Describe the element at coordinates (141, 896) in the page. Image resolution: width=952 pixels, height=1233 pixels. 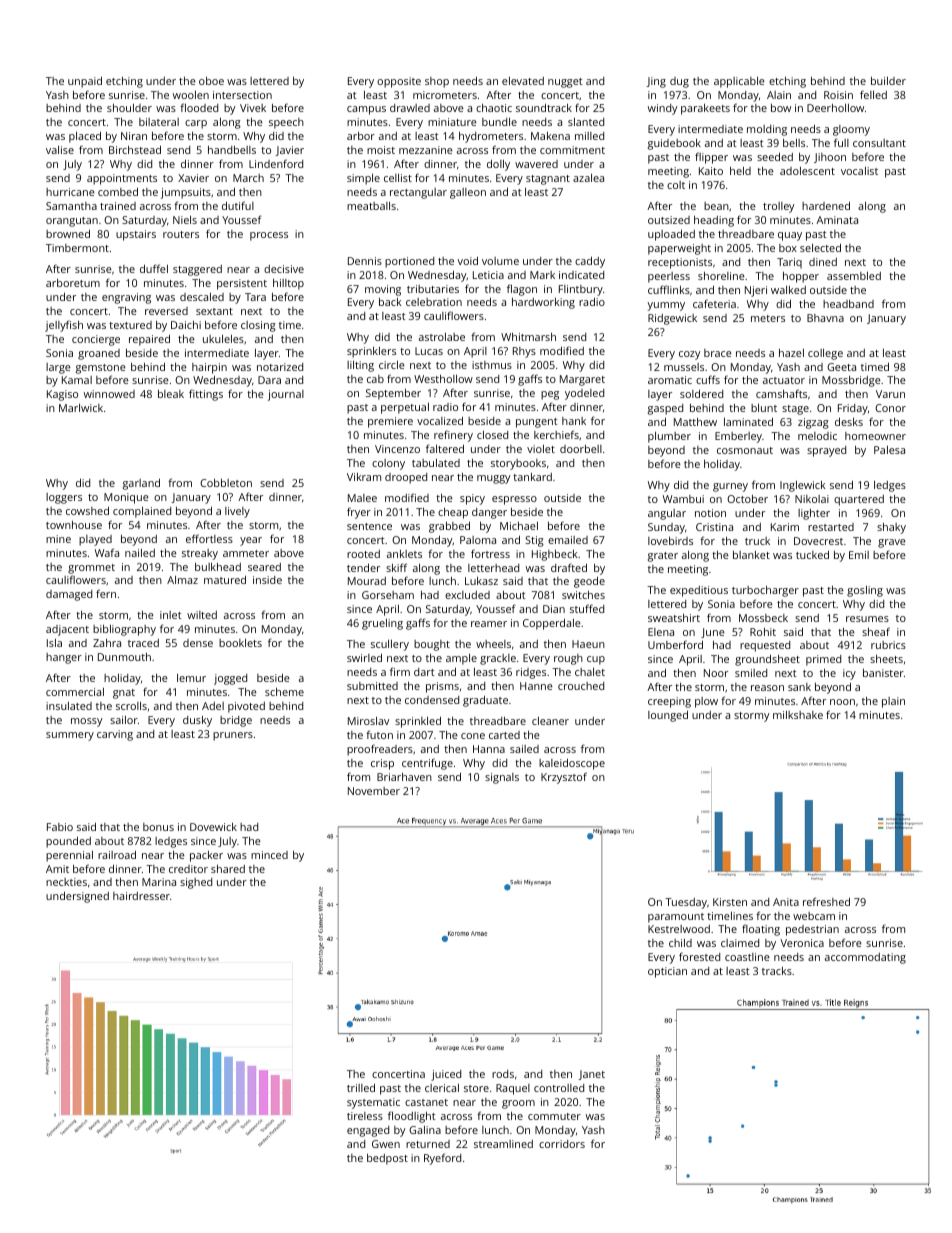
I see `hairdresser` at that location.
